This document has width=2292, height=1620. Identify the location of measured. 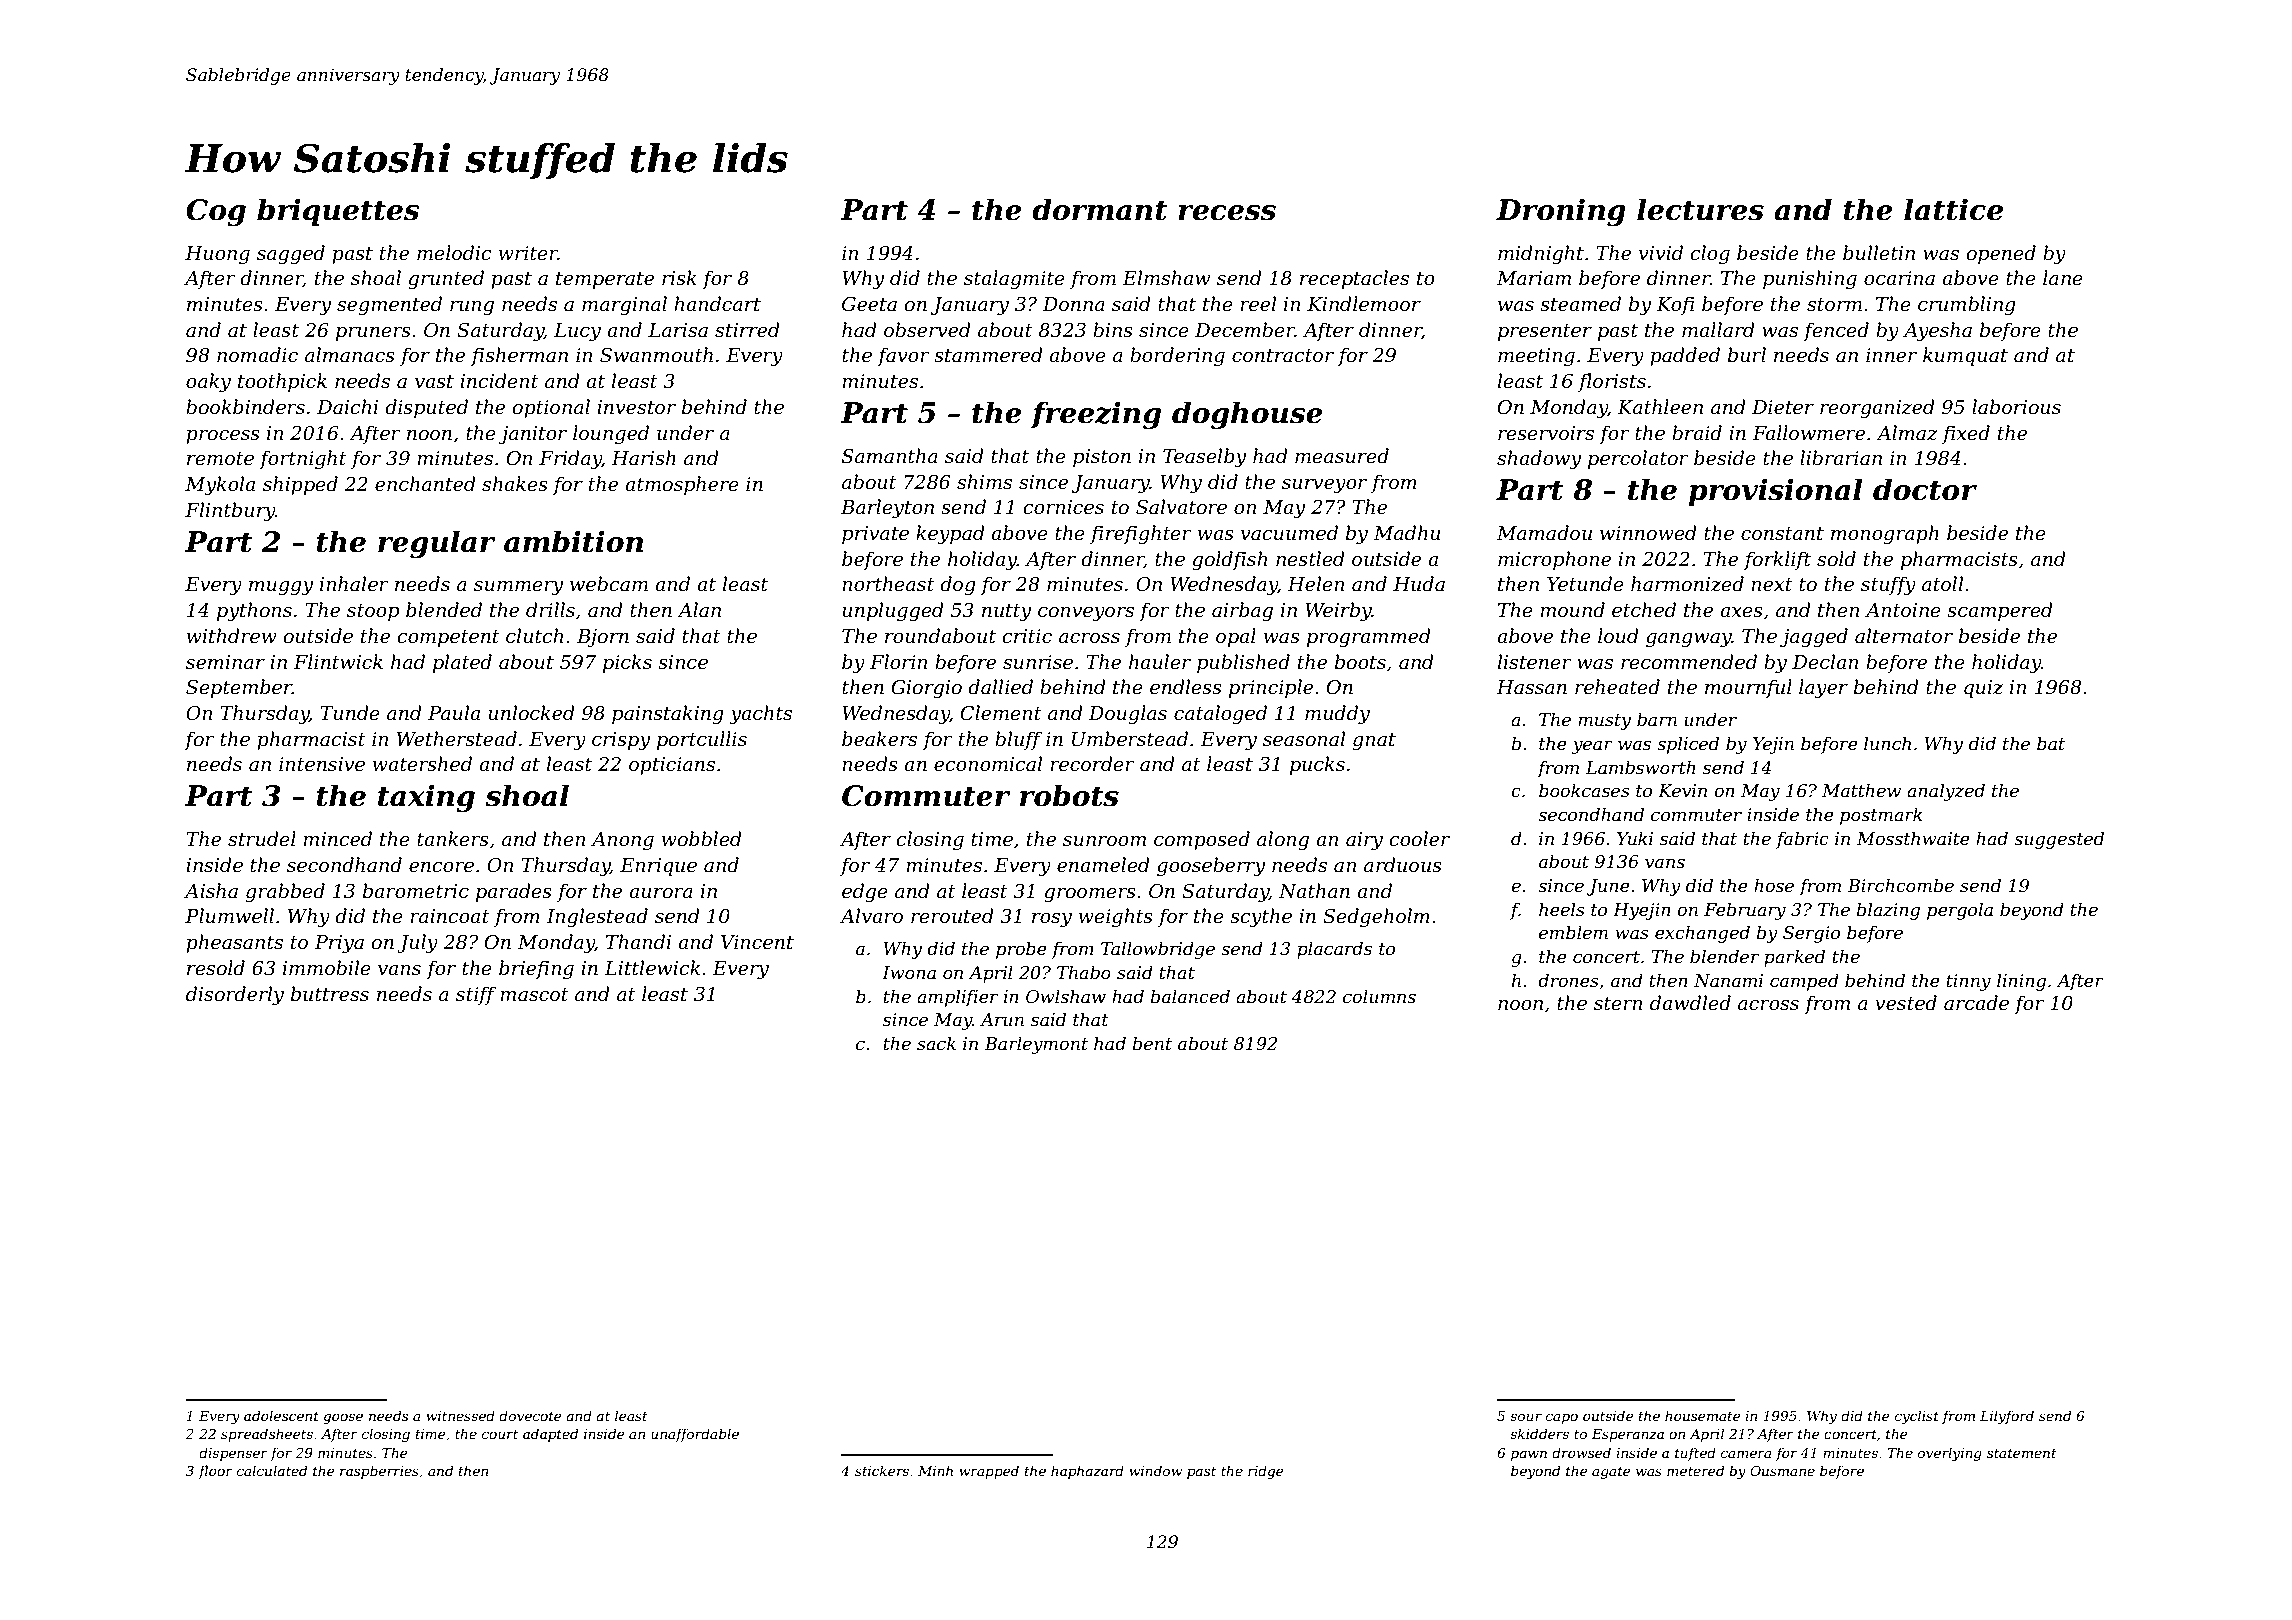
(1342, 456).
